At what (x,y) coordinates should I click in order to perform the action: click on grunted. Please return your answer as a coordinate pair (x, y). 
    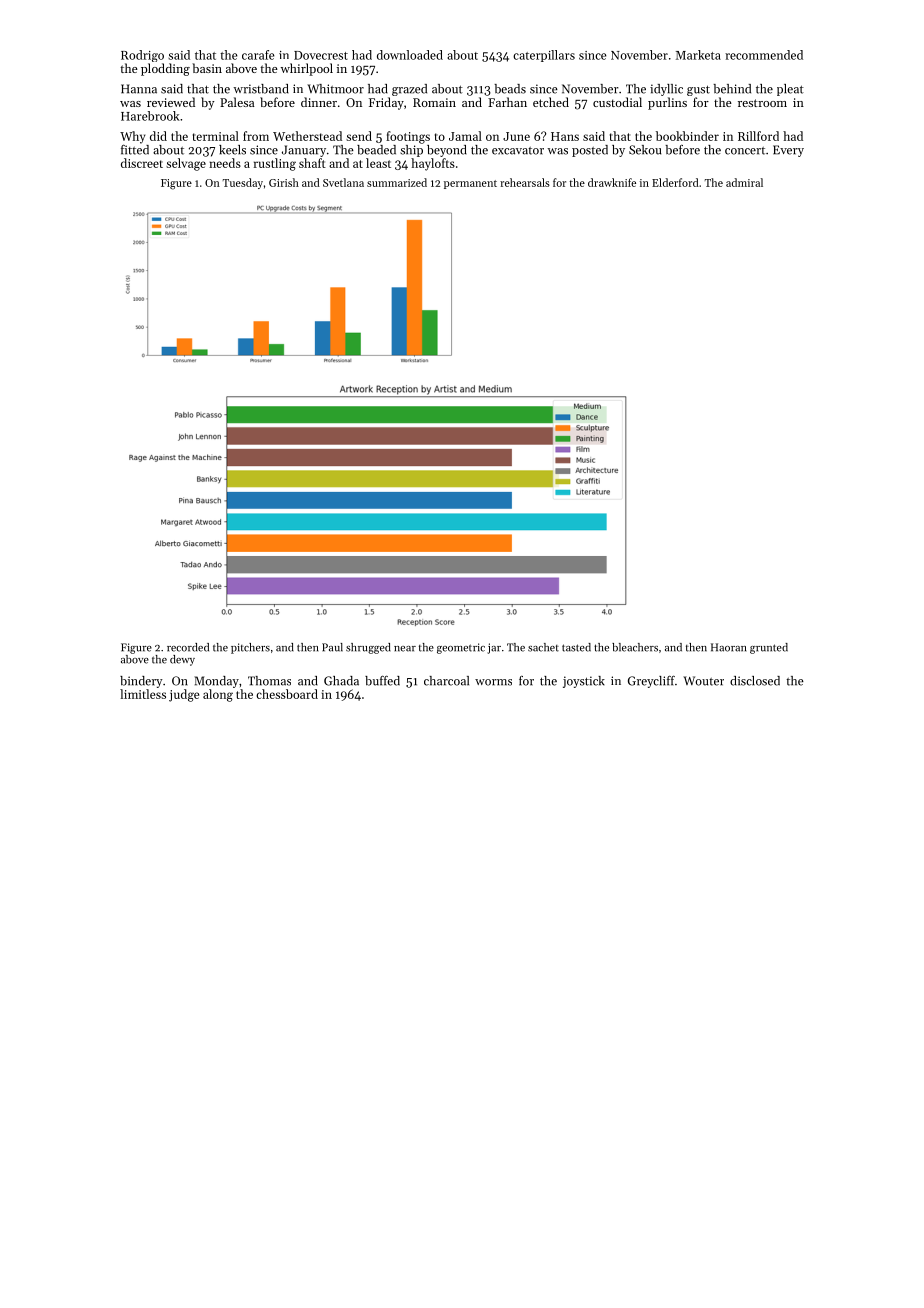
    Looking at the image, I should click on (769, 648).
